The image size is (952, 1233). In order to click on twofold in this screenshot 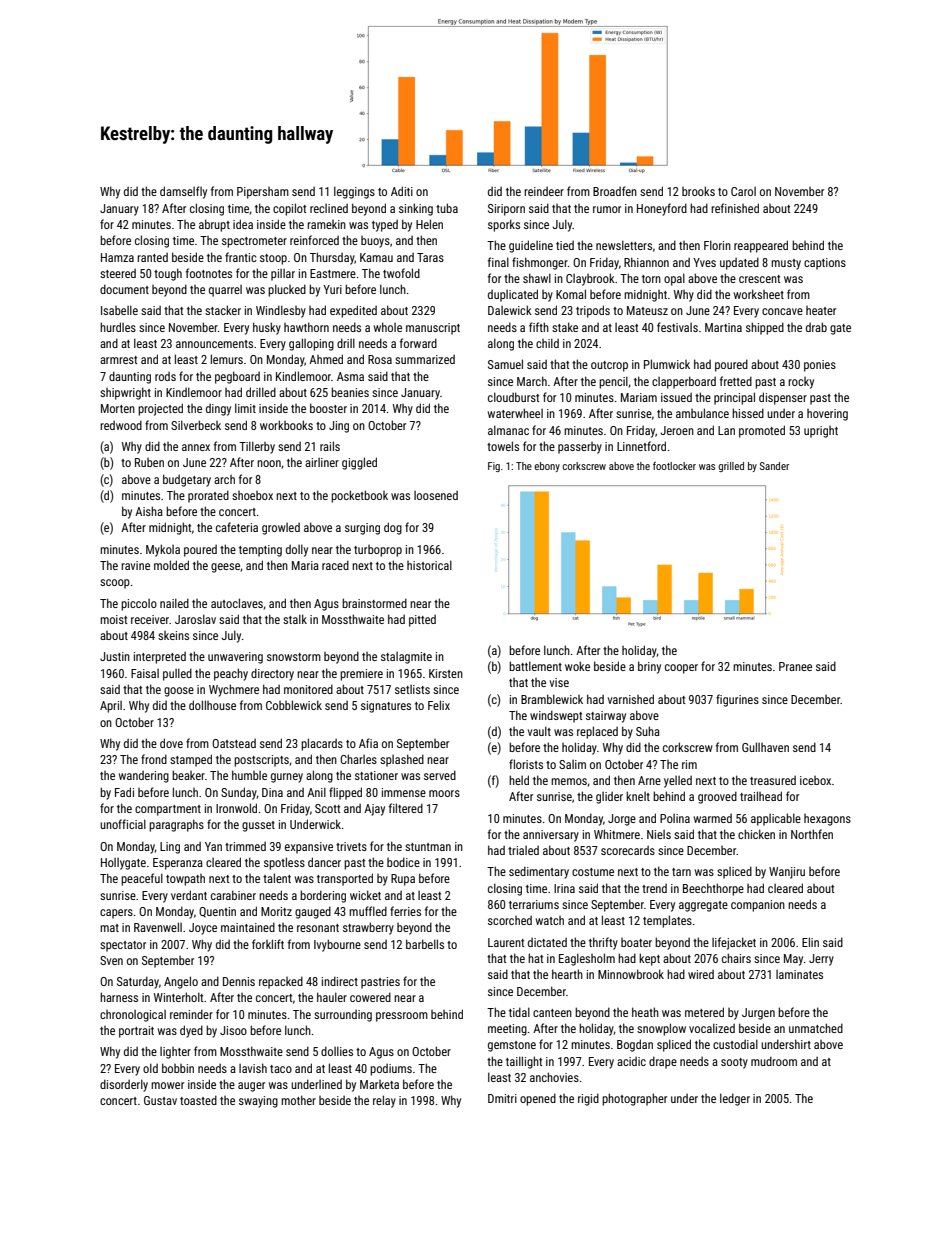, I will do `click(401, 273)`.
